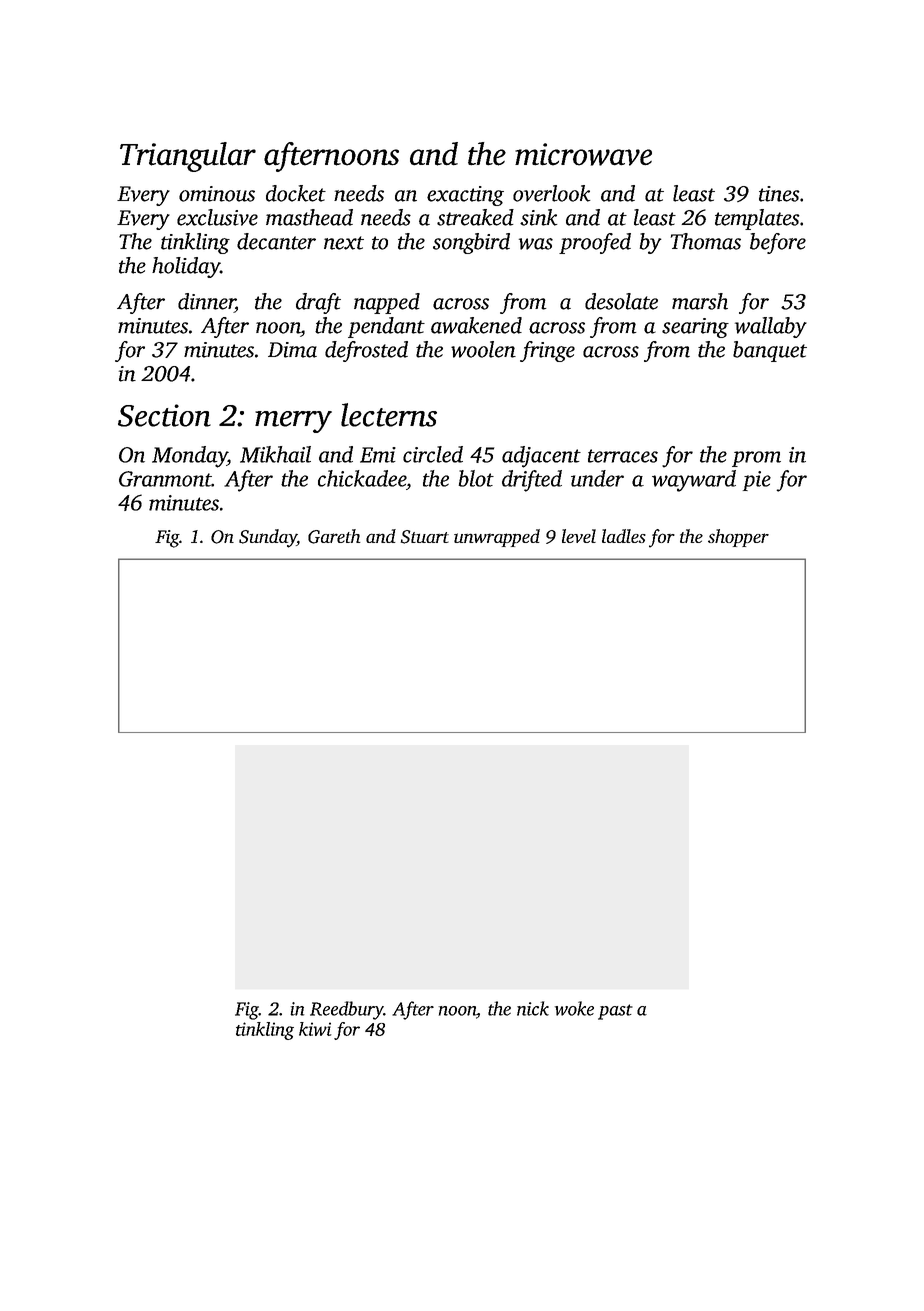 Image resolution: width=924 pixels, height=1311 pixels. Describe the element at coordinates (362, 478) in the page. I see `chickadee` at that location.
